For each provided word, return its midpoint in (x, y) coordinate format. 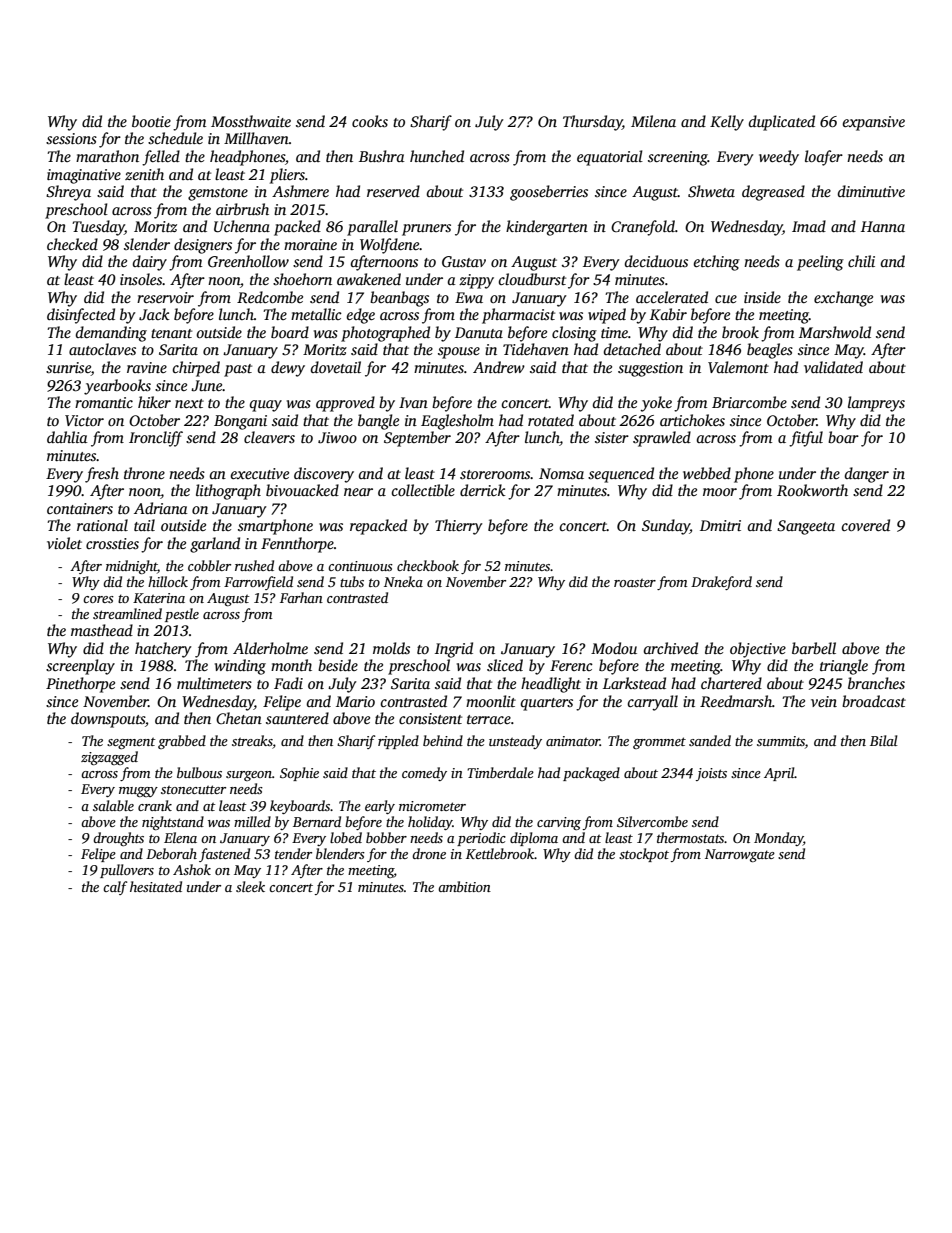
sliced (505, 665)
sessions (71, 138)
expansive (874, 123)
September (417, 439)
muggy (138, 792)
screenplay (80, 667)
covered (865, 525)
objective (758, 650)
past (238, 370)
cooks (370, 121)
